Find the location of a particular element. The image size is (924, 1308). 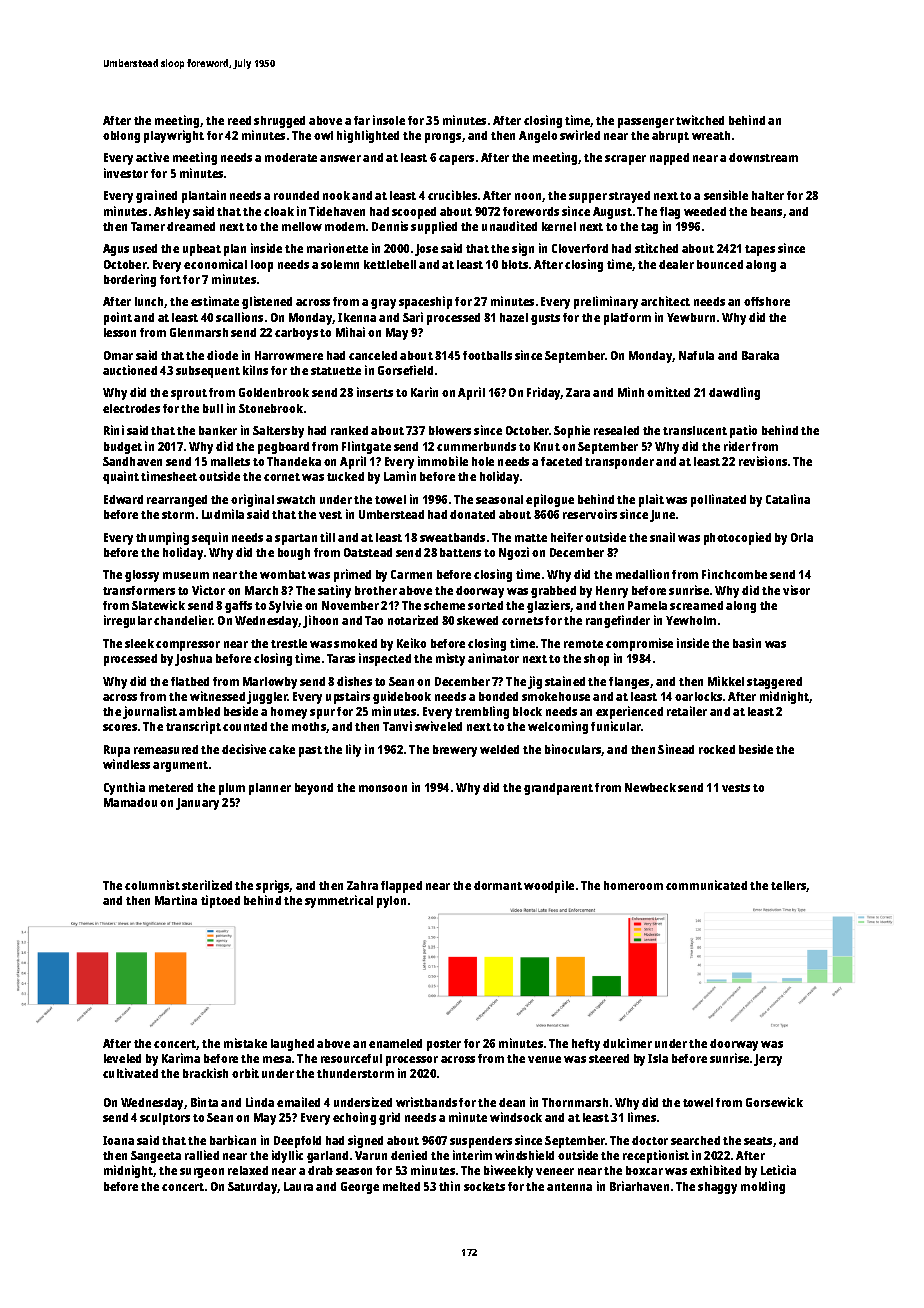

twitched is located at coordinates (700, 120).
